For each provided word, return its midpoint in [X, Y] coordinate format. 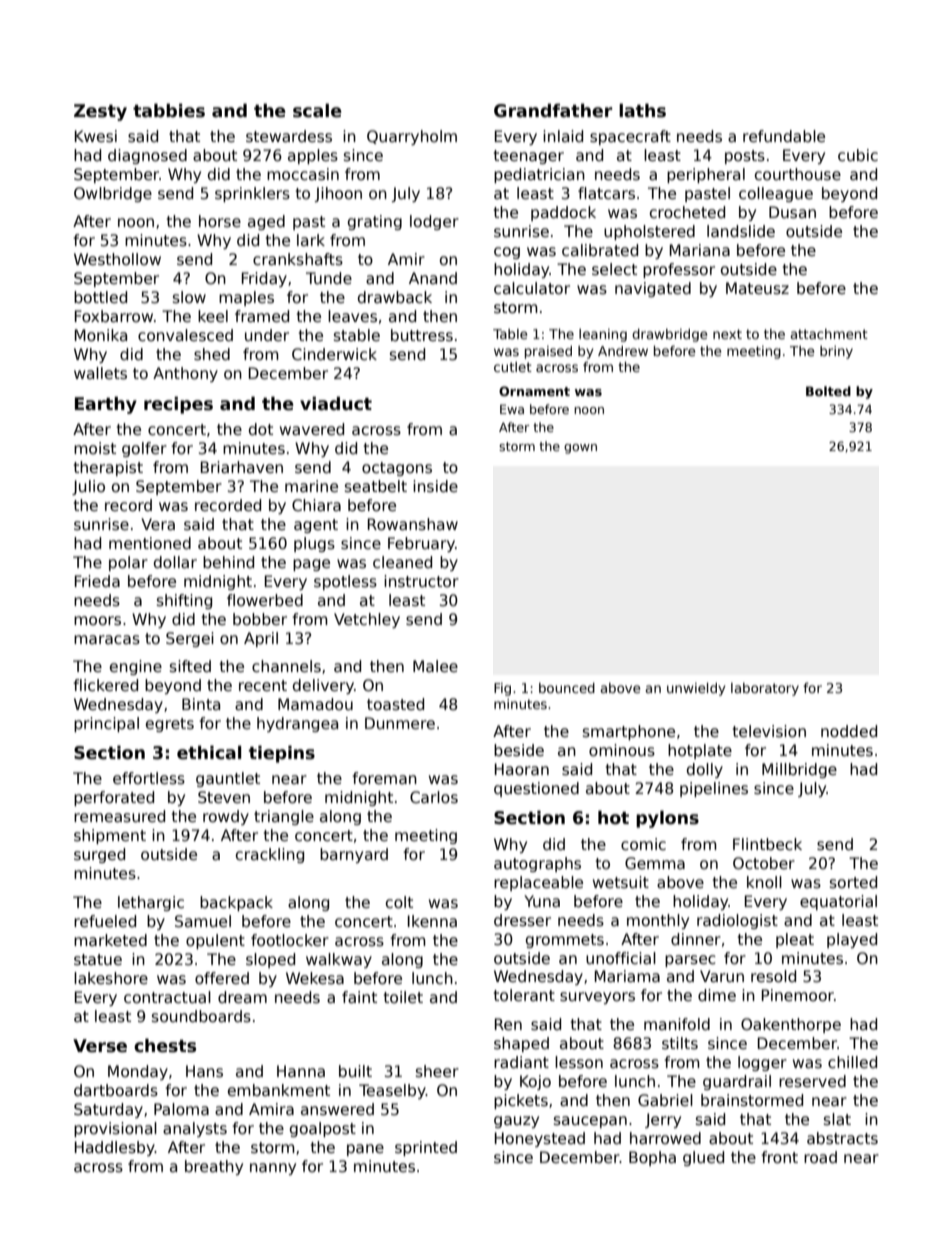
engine [136, 667]
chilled [852, 1062]
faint [359, 997]
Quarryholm [412, 137]
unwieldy [696, 689]
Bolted [828, 391]
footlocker [290, 940]
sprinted [426, 1148]
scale [317, 110]
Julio [88, 487]
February [421, 544]
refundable [784, 136]
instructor [421, 581]
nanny [273, 1169]
